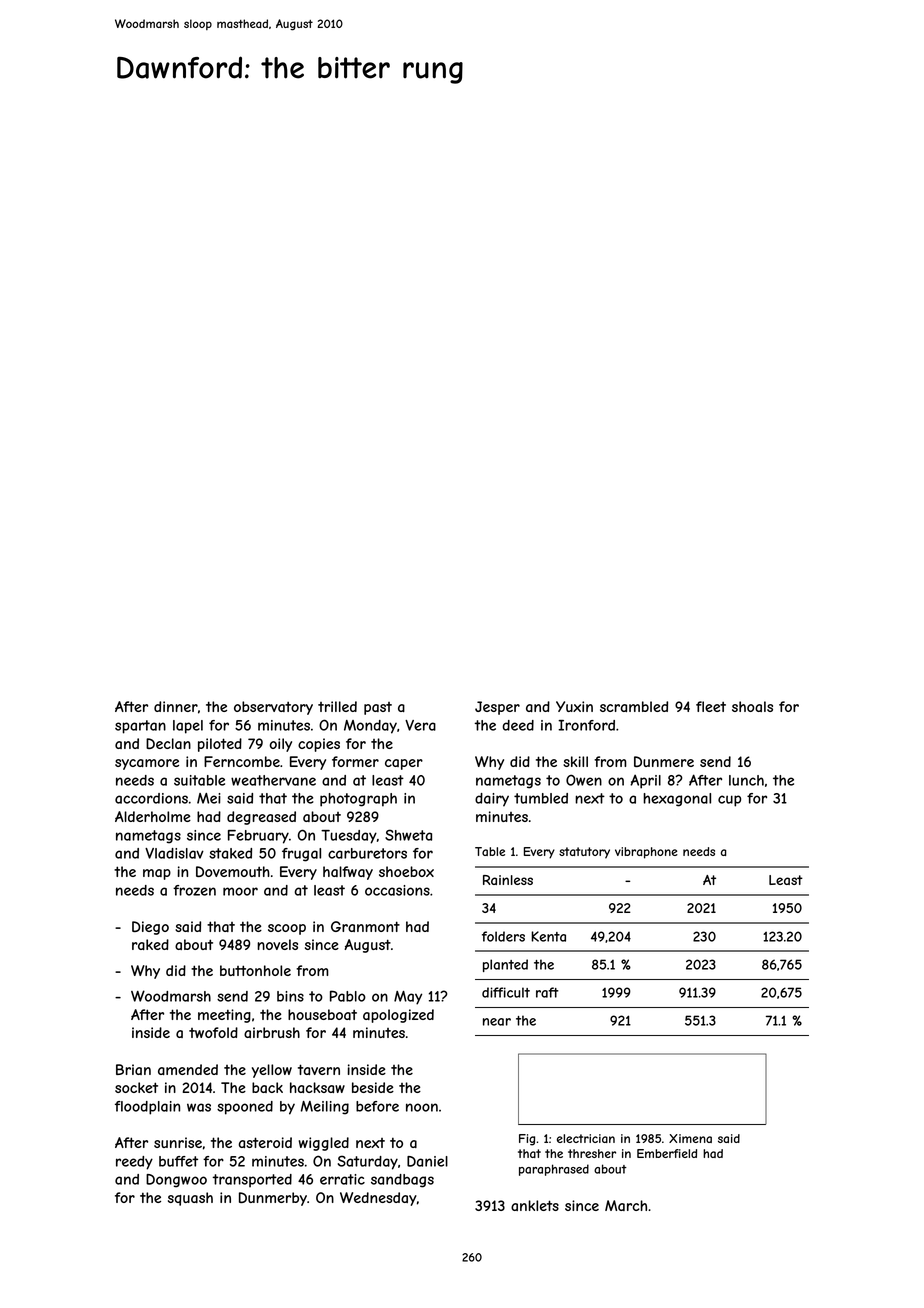 Image resolution: width=924 pixels, height=1308 pixels. Describe the element at coordinates (646, 853) in the page. I see `vibraphone` at that location.
